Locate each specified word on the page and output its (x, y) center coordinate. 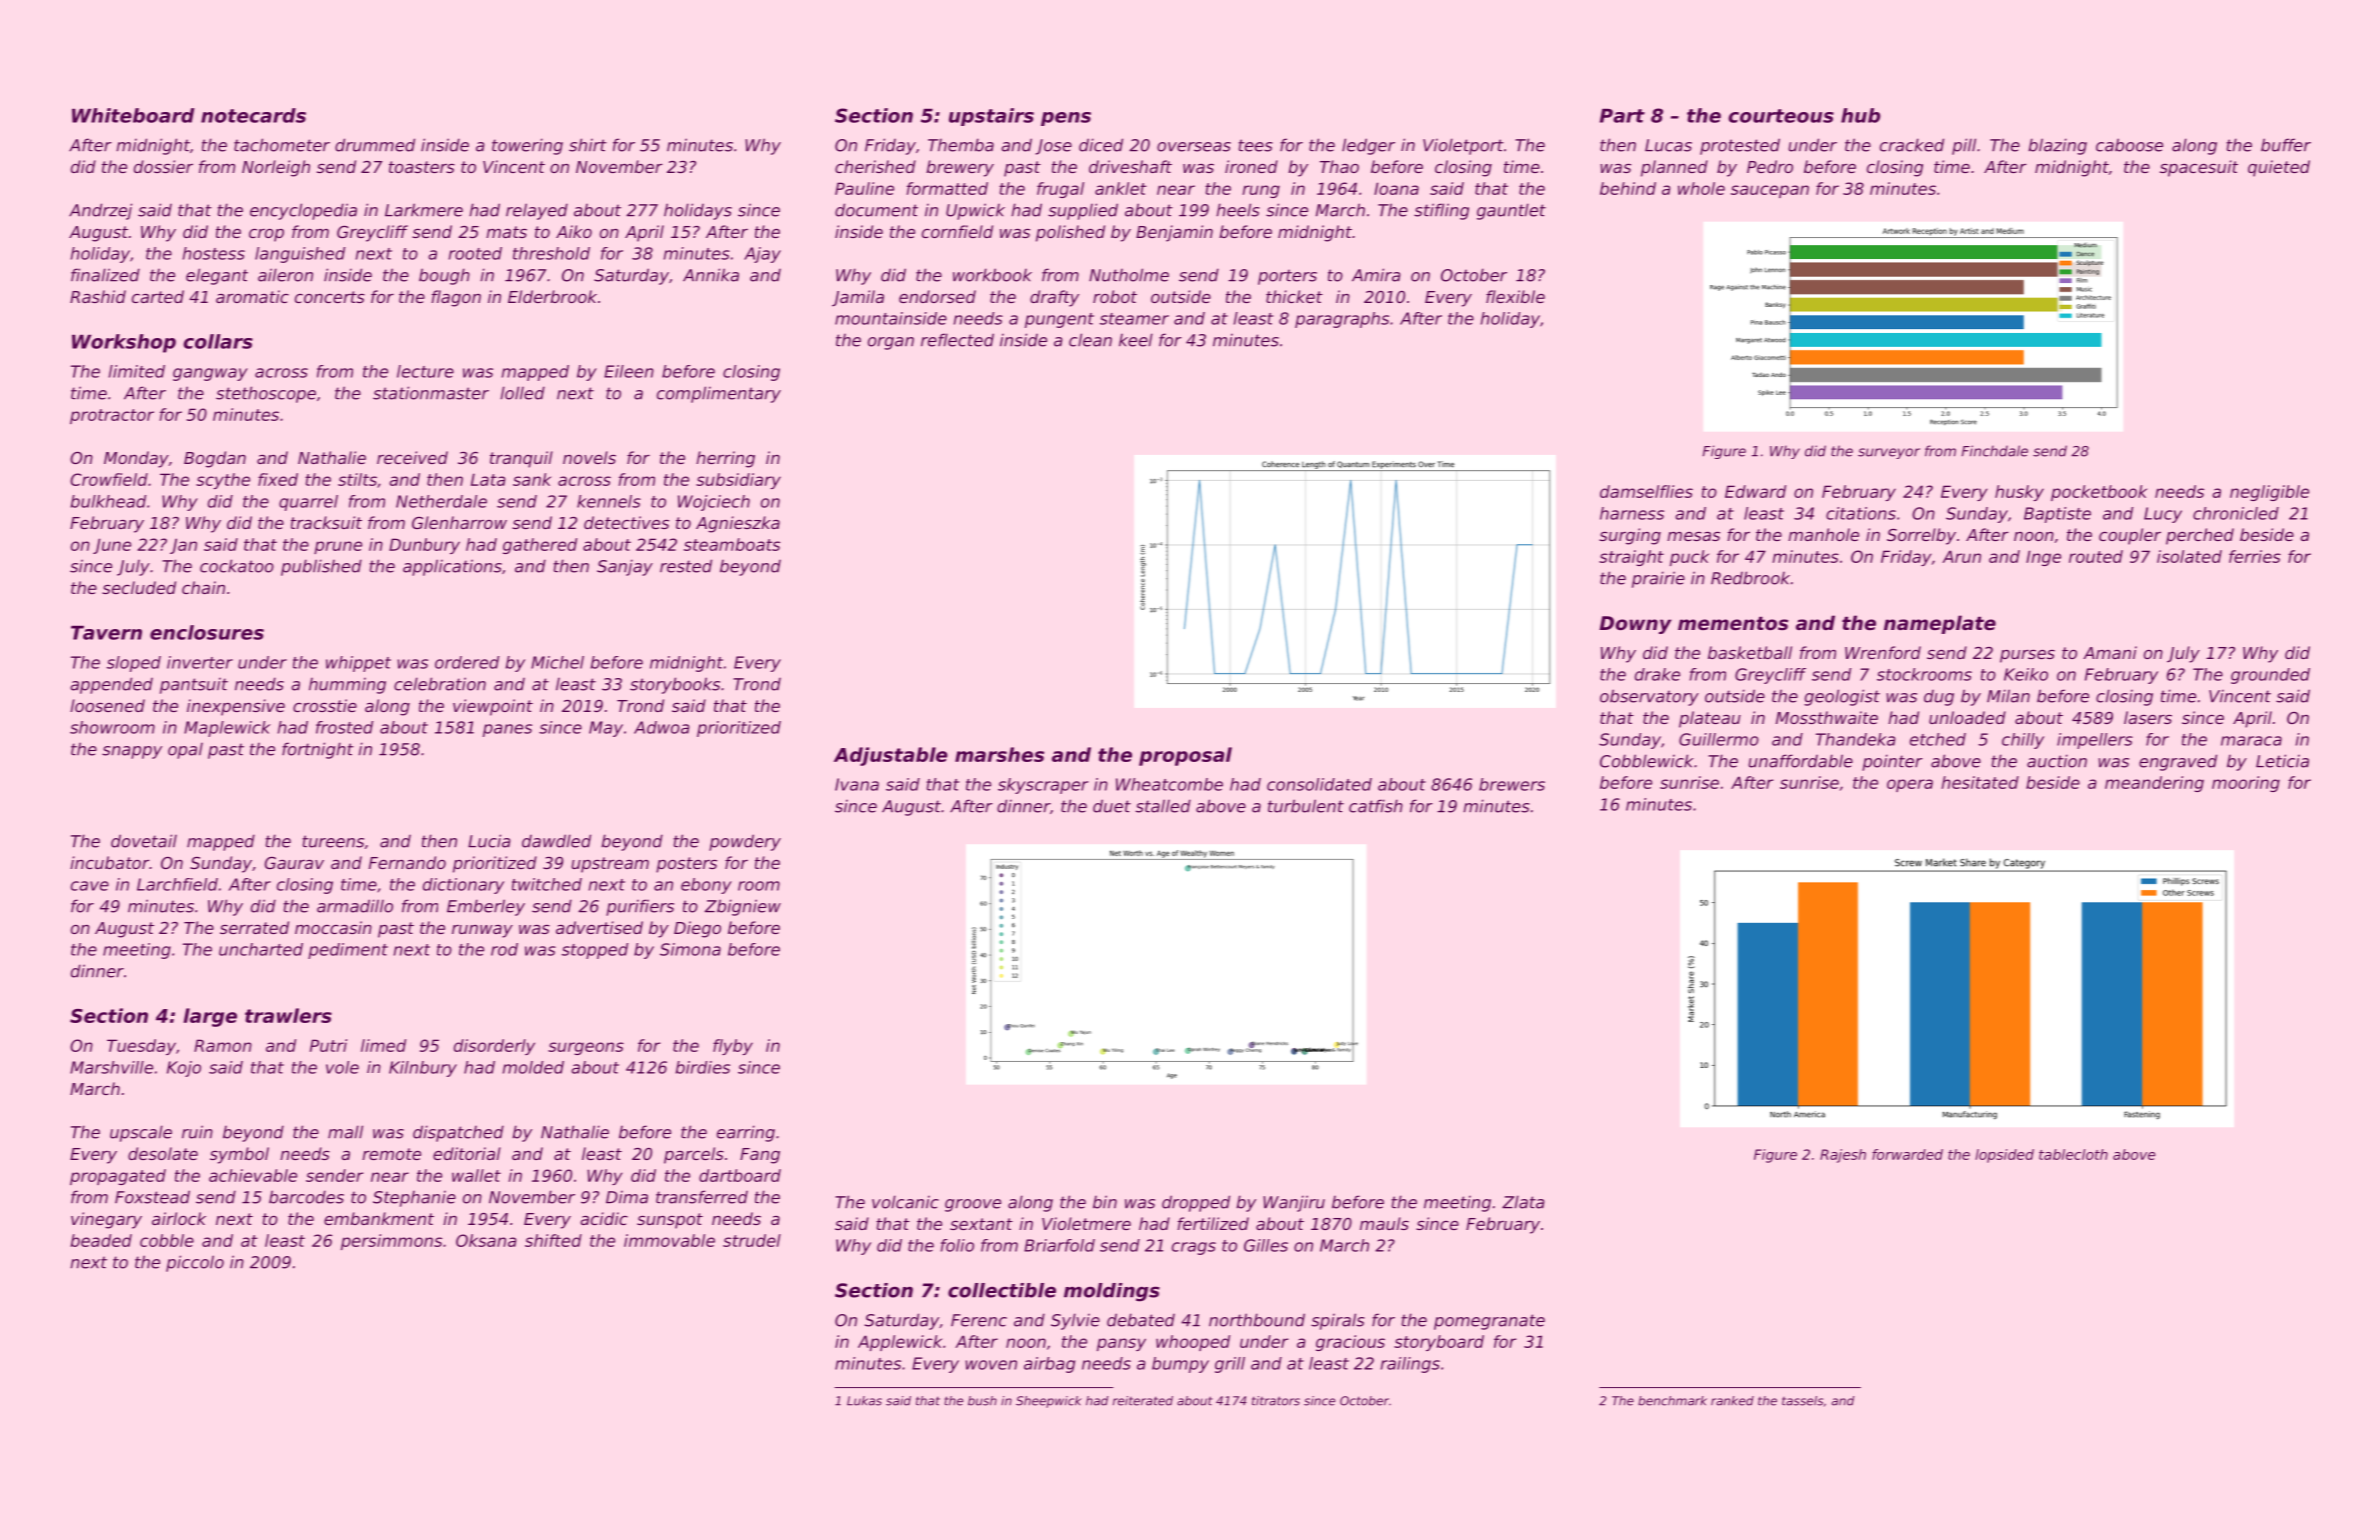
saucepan (1770, 191)
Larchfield (177, 884)
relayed (537, 211)
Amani (2110, 652)
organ (891, 343)
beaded (101, 1240)
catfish (1376, 806)
